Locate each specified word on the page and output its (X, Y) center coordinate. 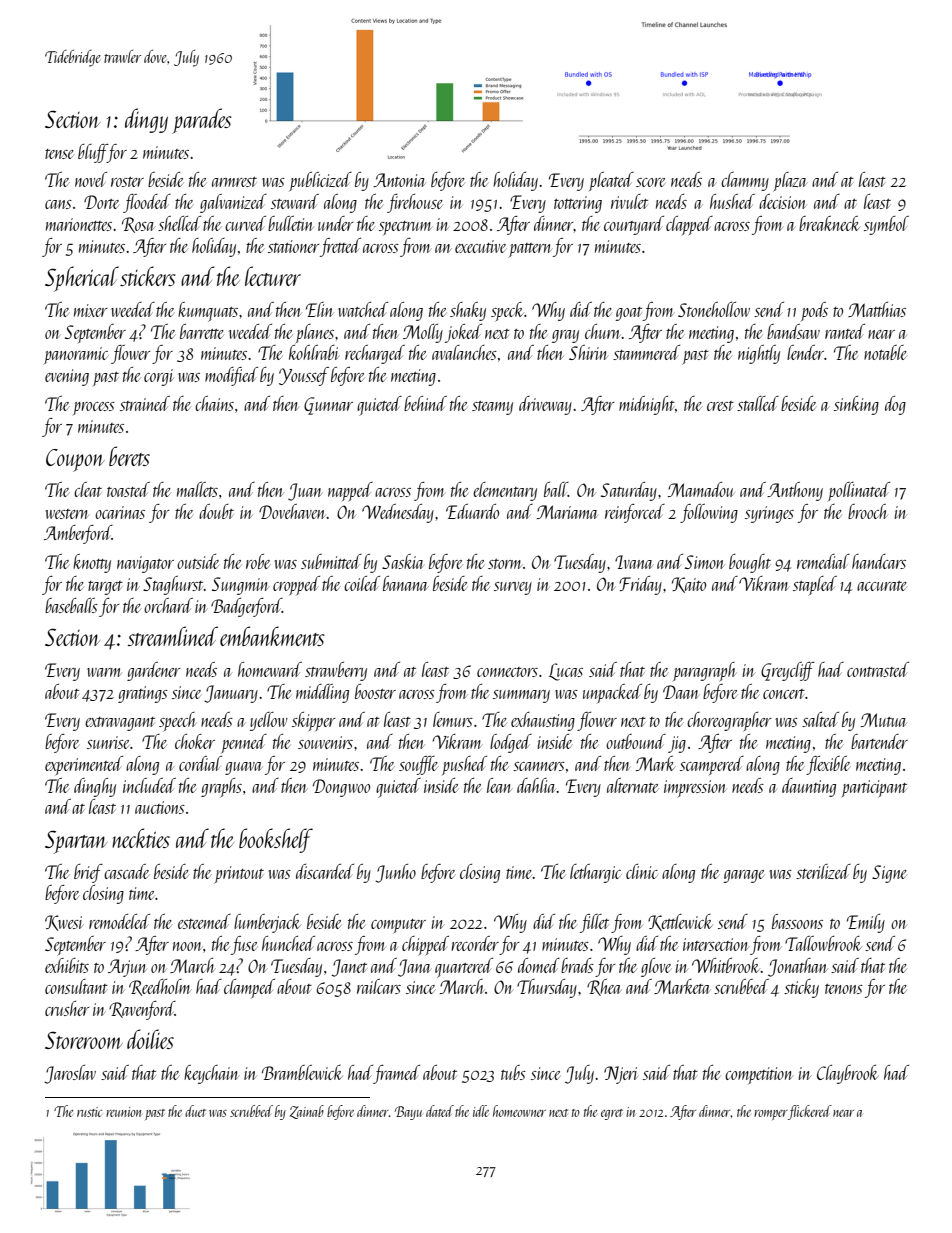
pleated (611, 181)
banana (406, 583)
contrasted (878, 669)
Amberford (78, 534)
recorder (475, 943)
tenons (844, 989)
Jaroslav (70, 1074)
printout (239, 875)
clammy (745, 181)
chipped (425, 946)
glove (656, 967)
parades (202, 121)
